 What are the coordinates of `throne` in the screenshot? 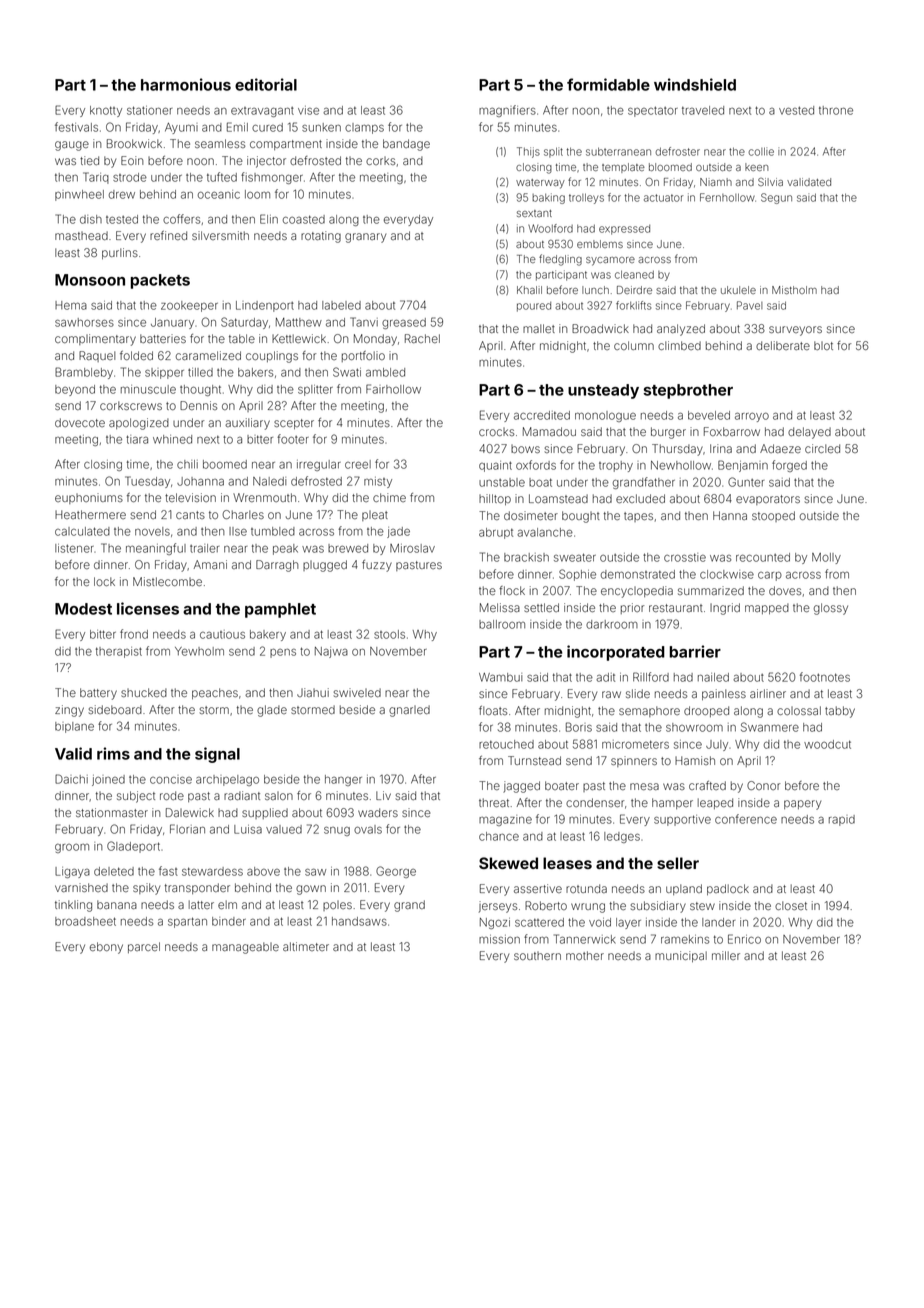 It's located at (836, 110).
